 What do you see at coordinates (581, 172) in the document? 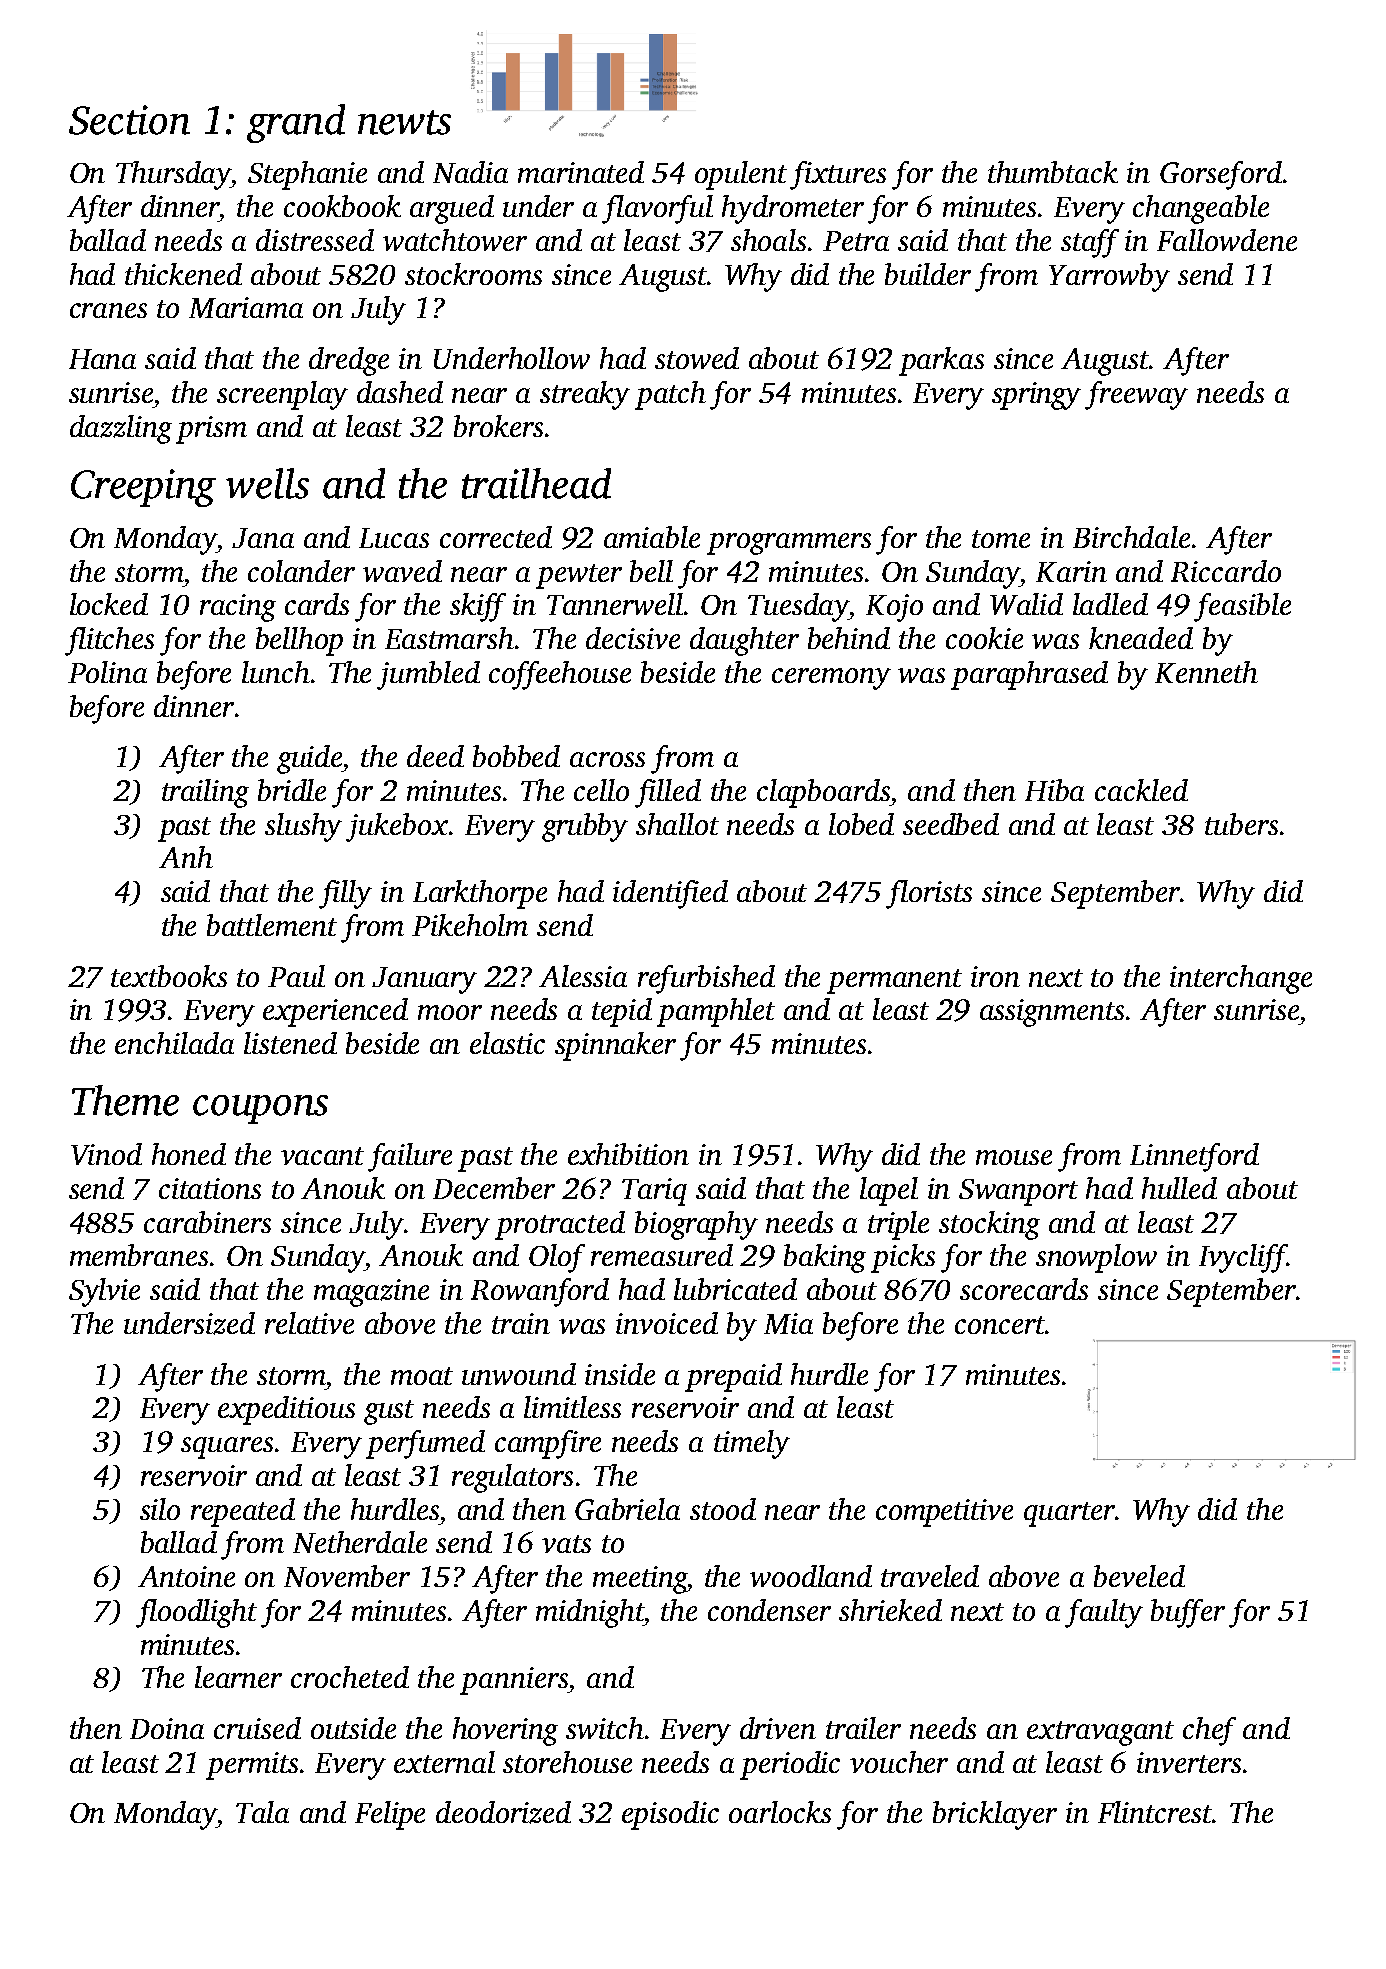
I see `marinated` at bounding box center [581, 172].
